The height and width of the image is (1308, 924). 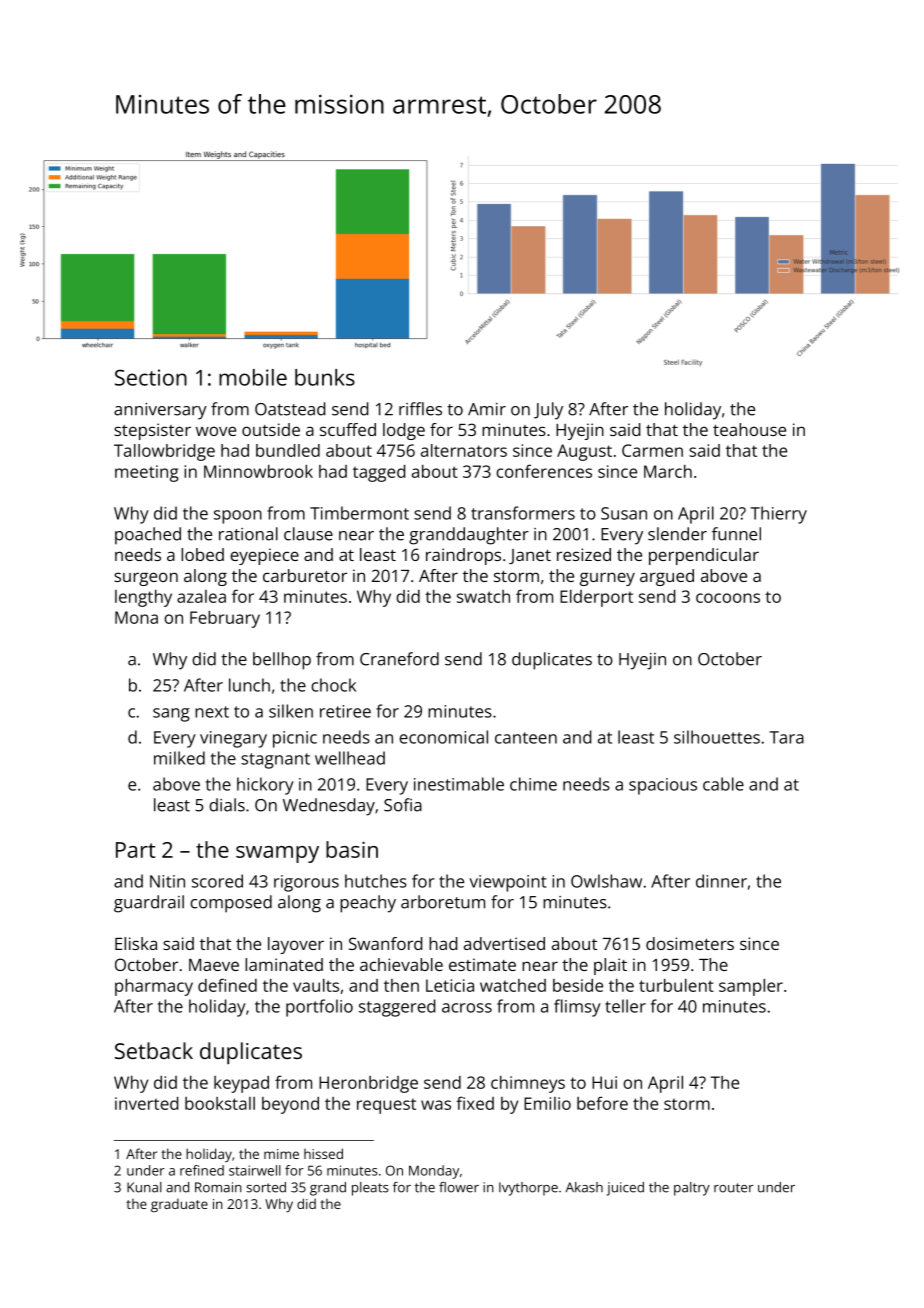 What do you see at coordinates (167, 881) in the image?
I see `Nitin` at bounding box center [167, 881].
